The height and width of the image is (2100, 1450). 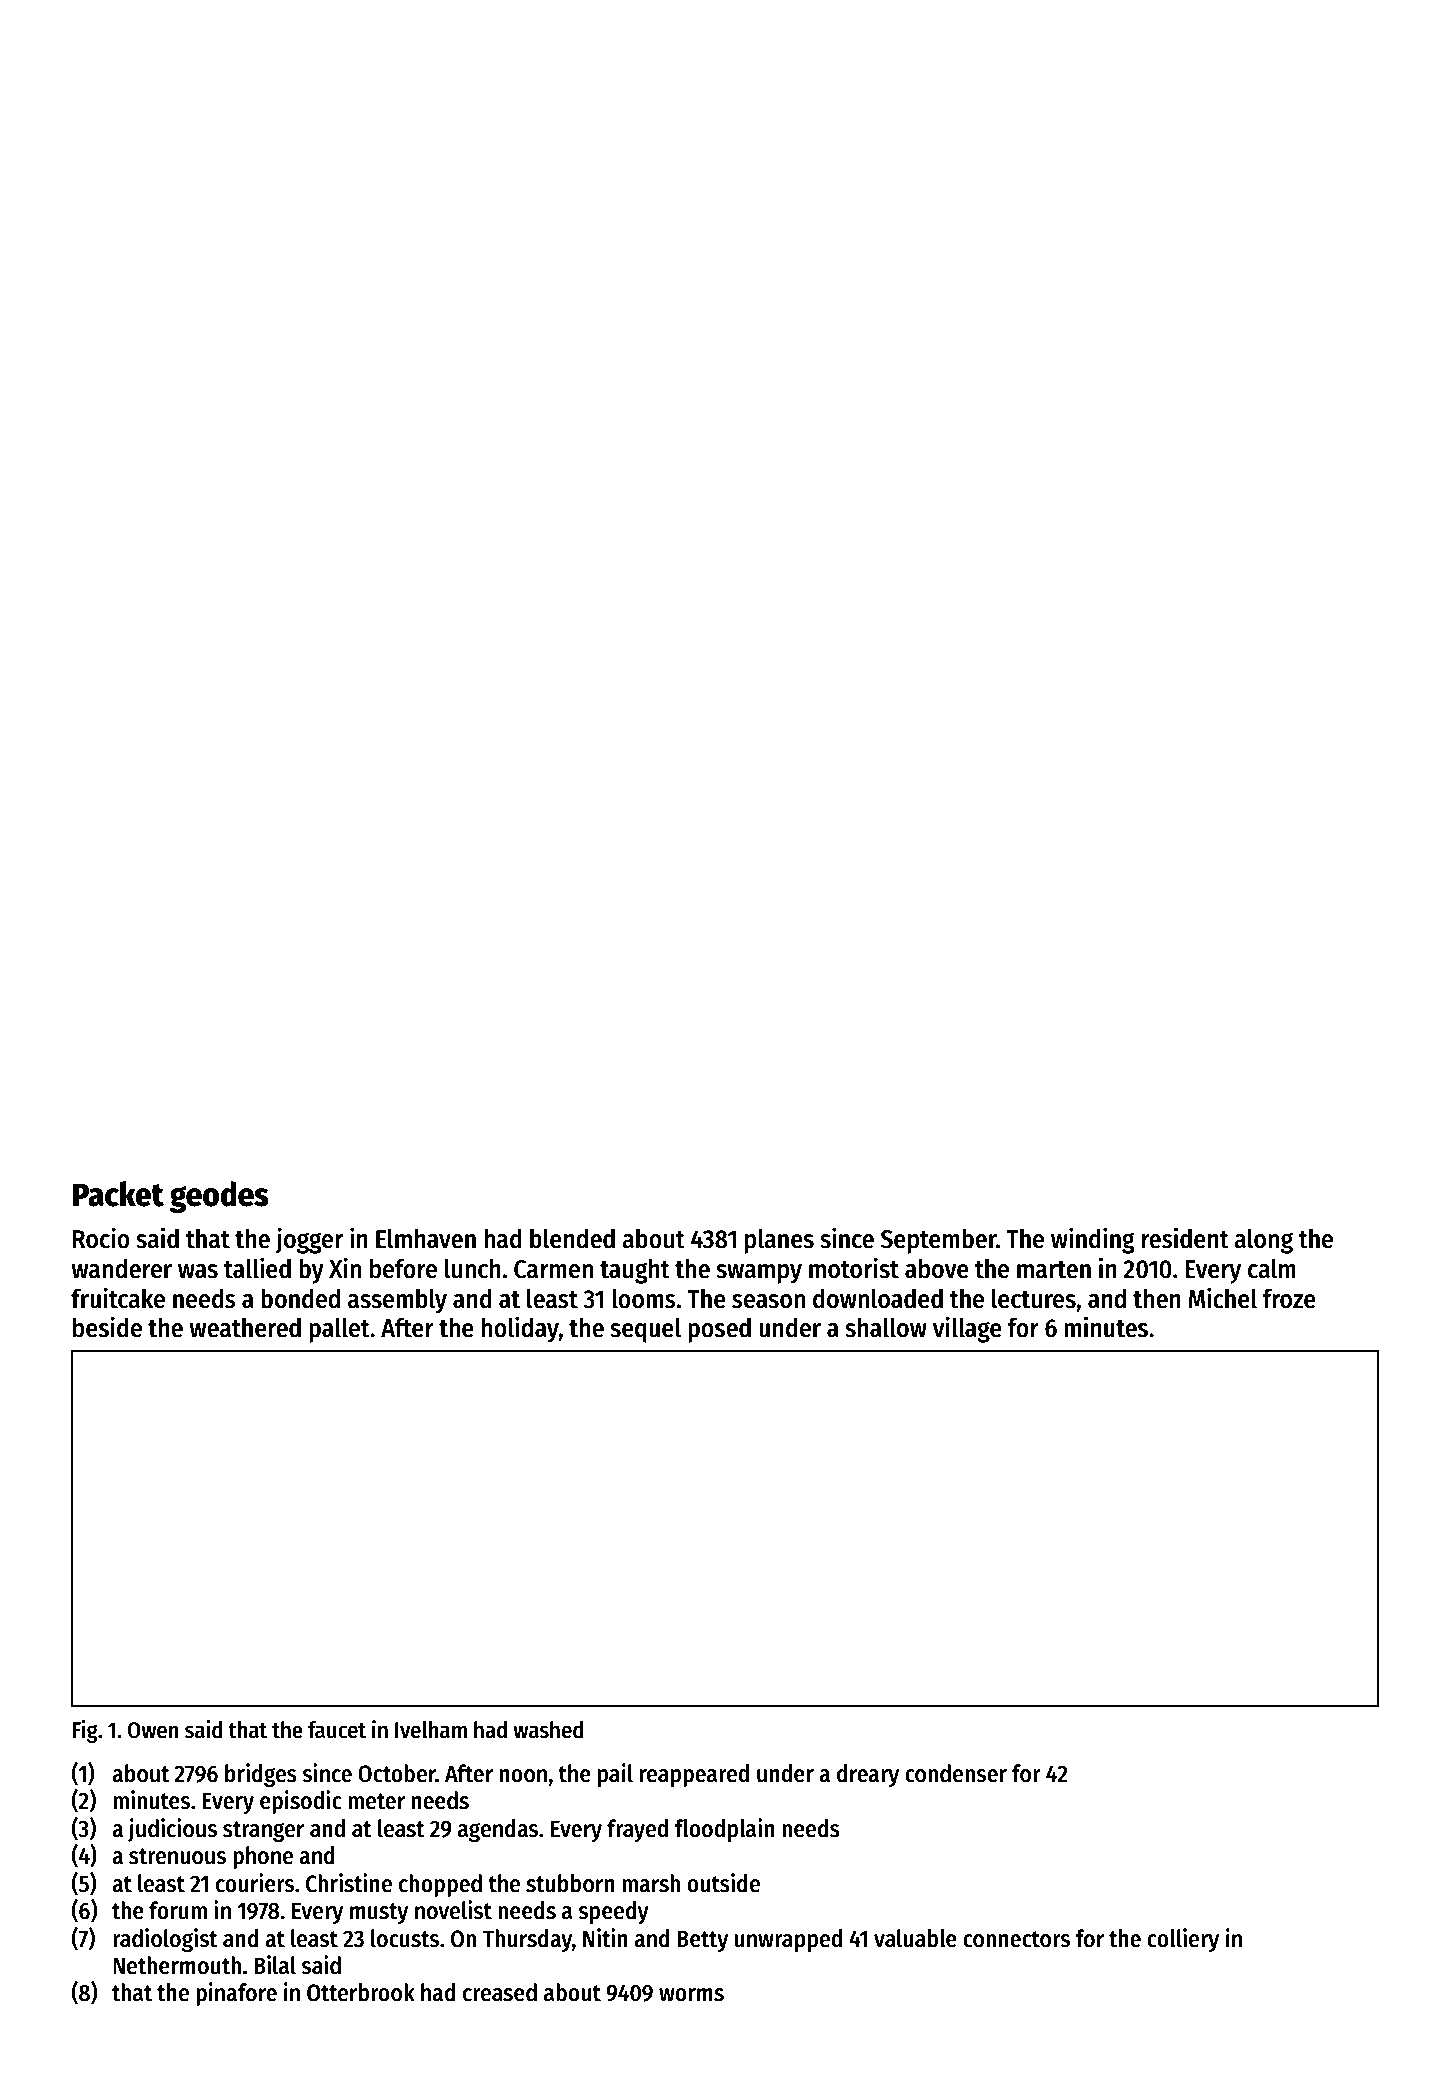 I want to click on Rocio, so click(x=101, y=1238).
